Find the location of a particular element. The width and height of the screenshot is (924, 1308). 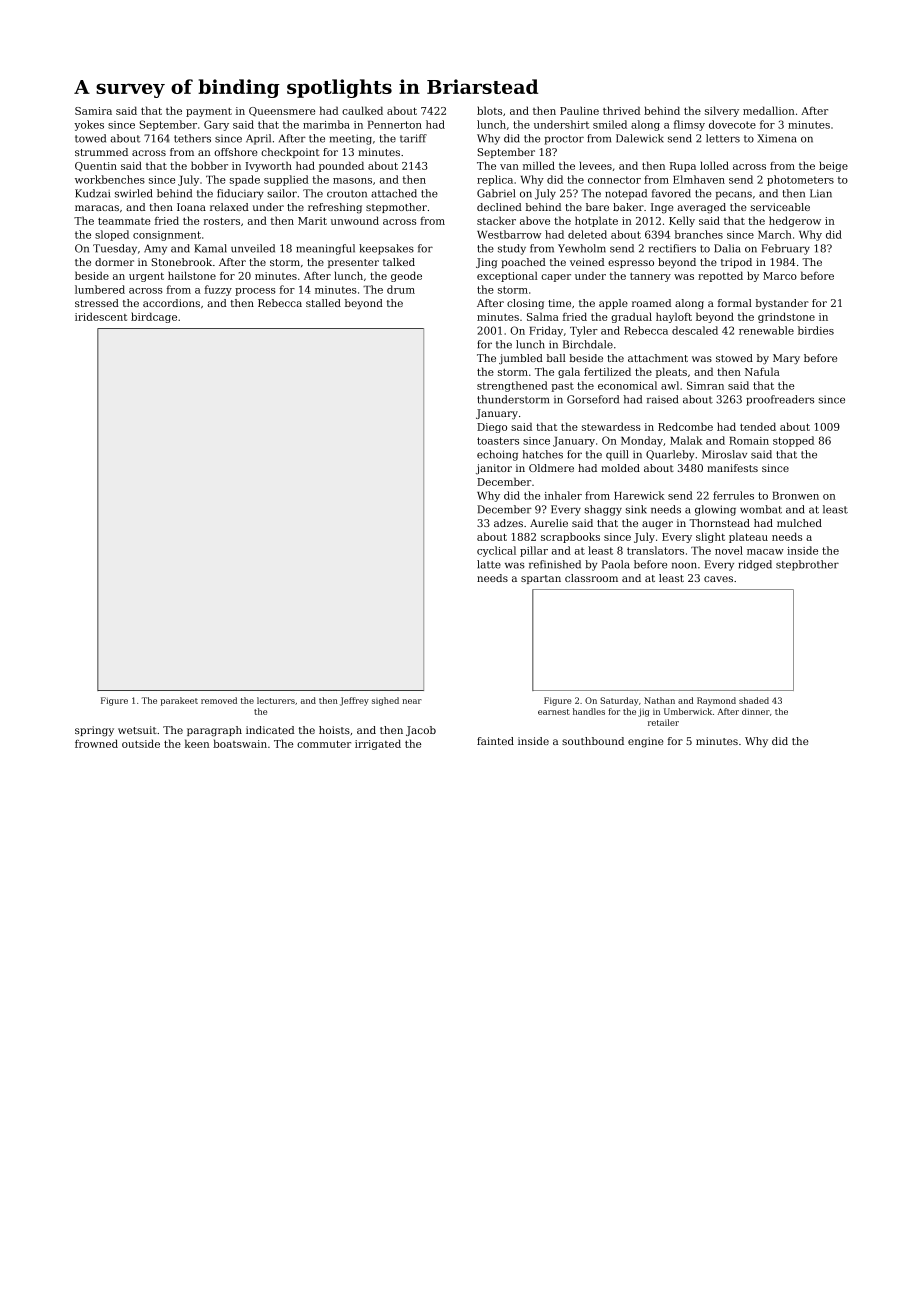

Raymond is located at coordinates (716, 701).
